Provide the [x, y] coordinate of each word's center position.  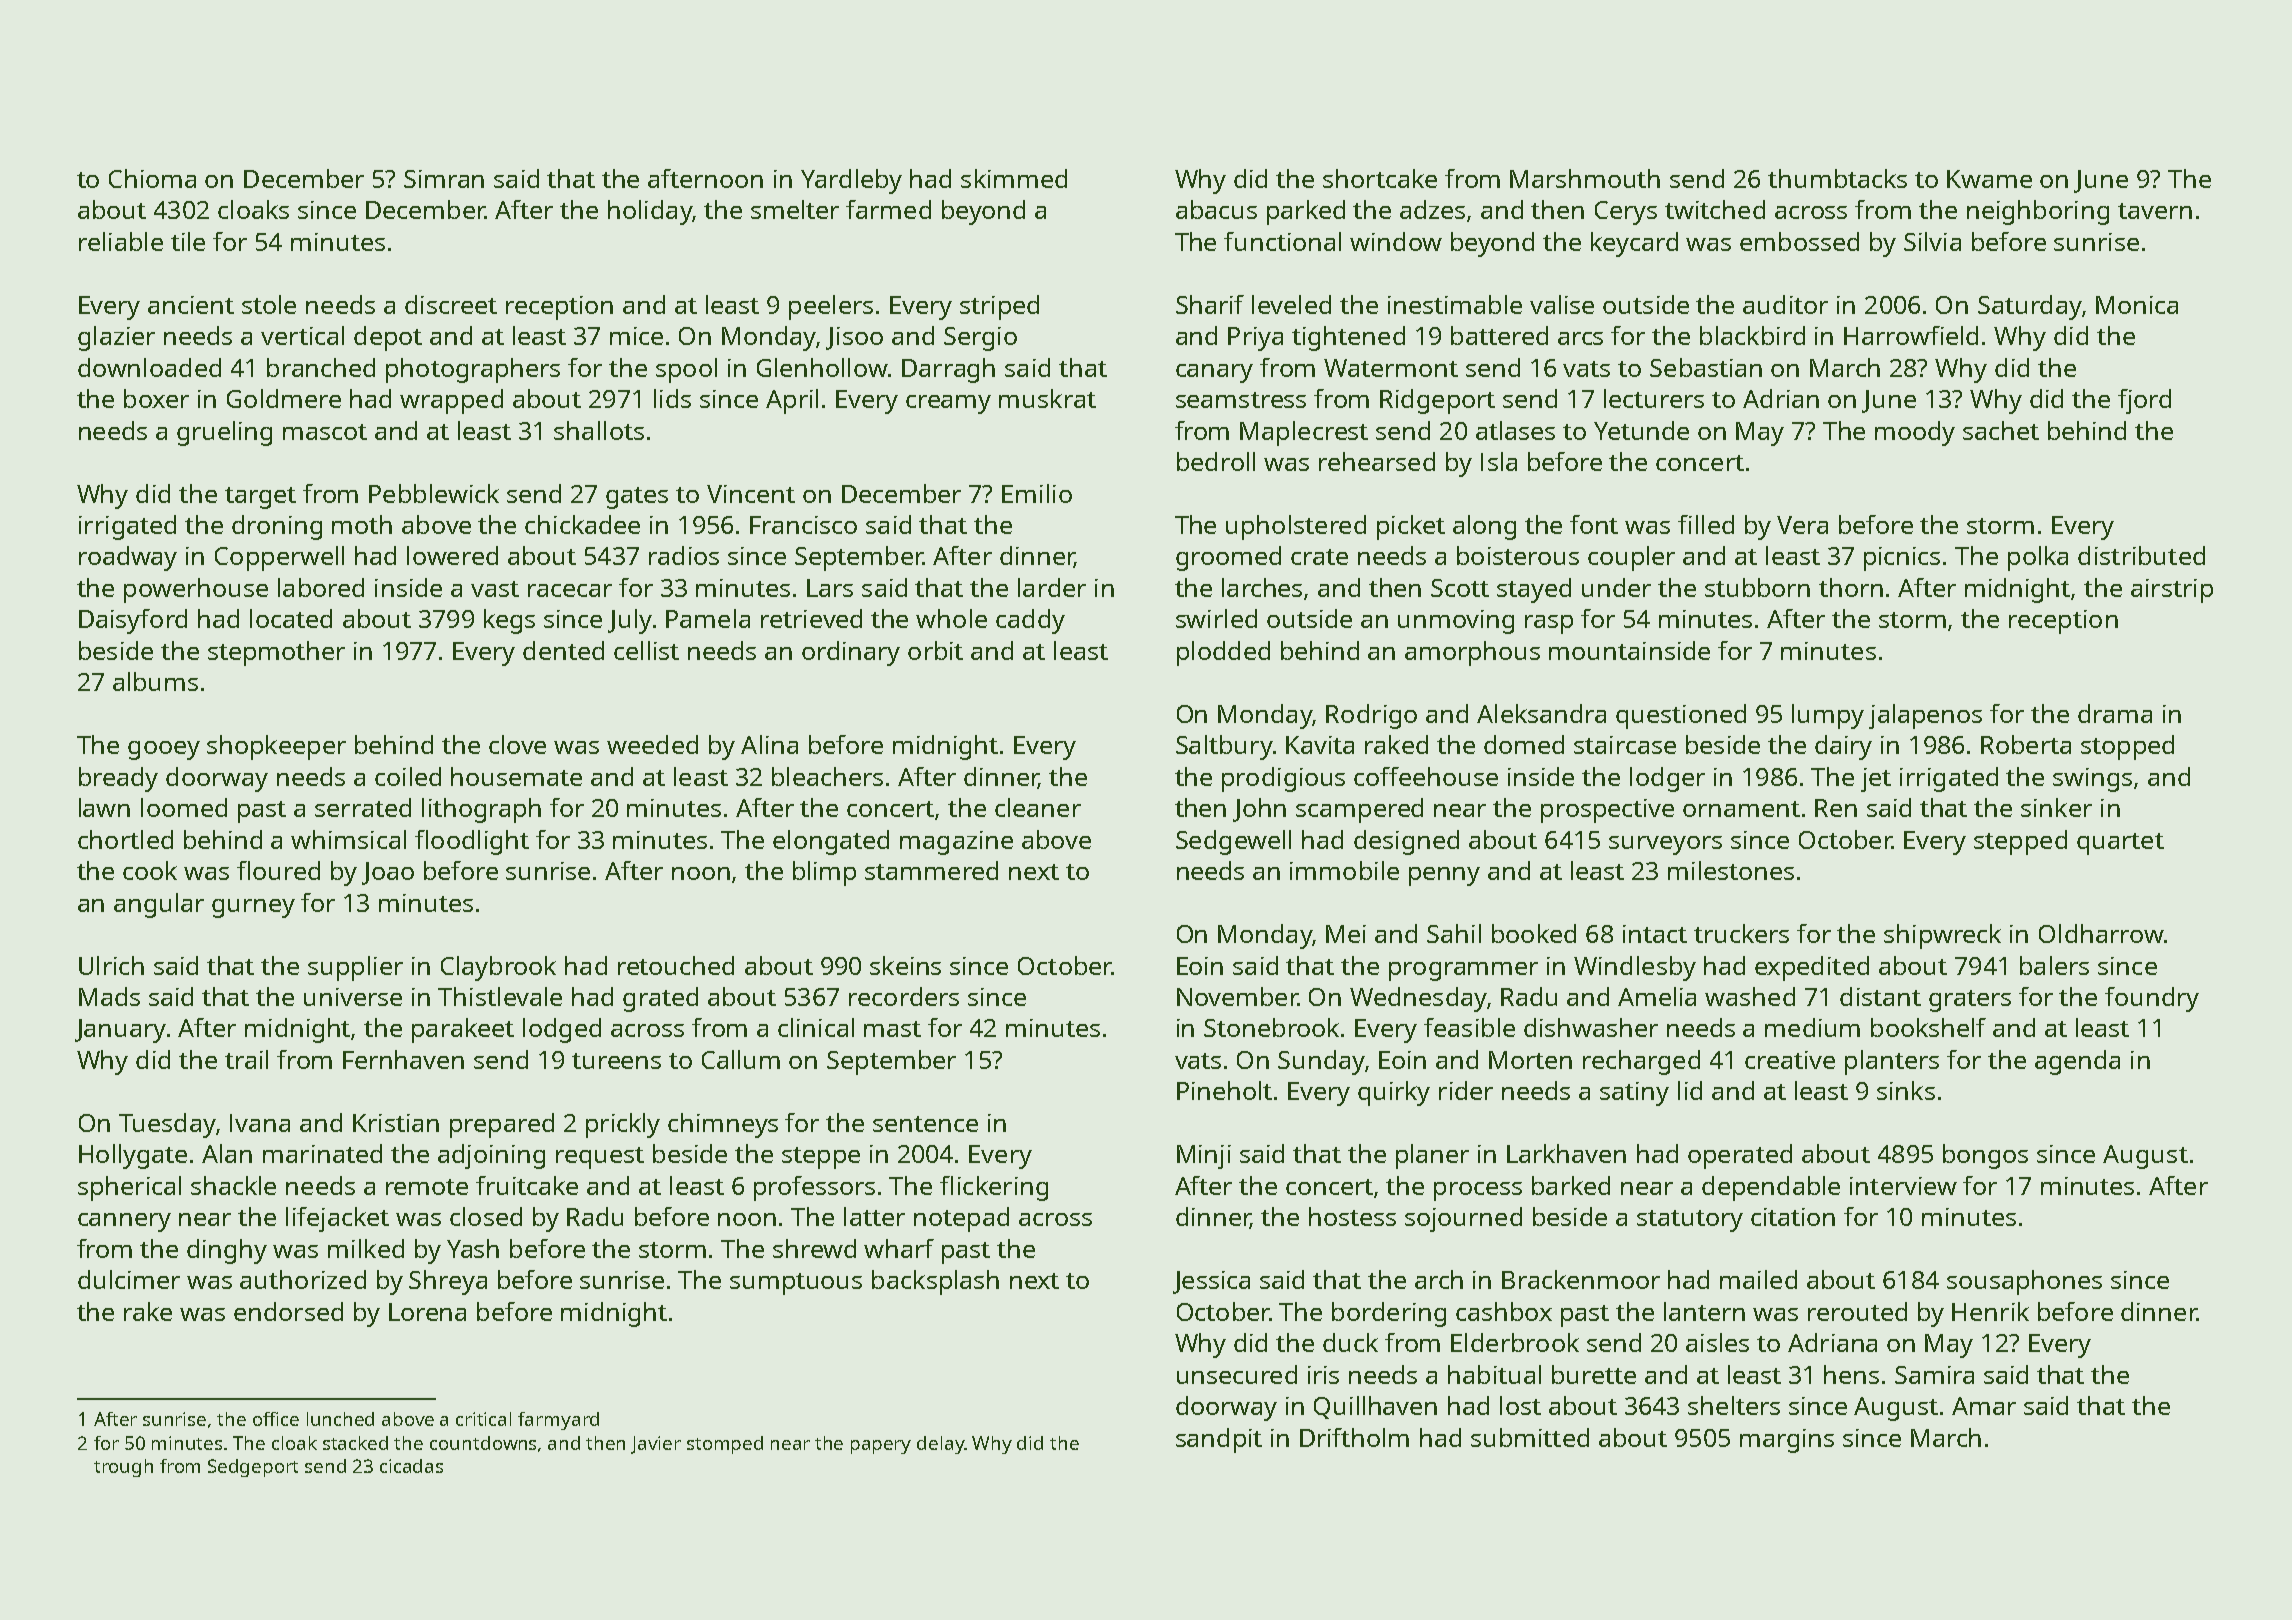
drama [2115, 713]
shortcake [1380, 178]
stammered [931, 870]
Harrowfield [1911, 335]
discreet [451, 304]
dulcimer [129, 1279]
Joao [388, 873]
